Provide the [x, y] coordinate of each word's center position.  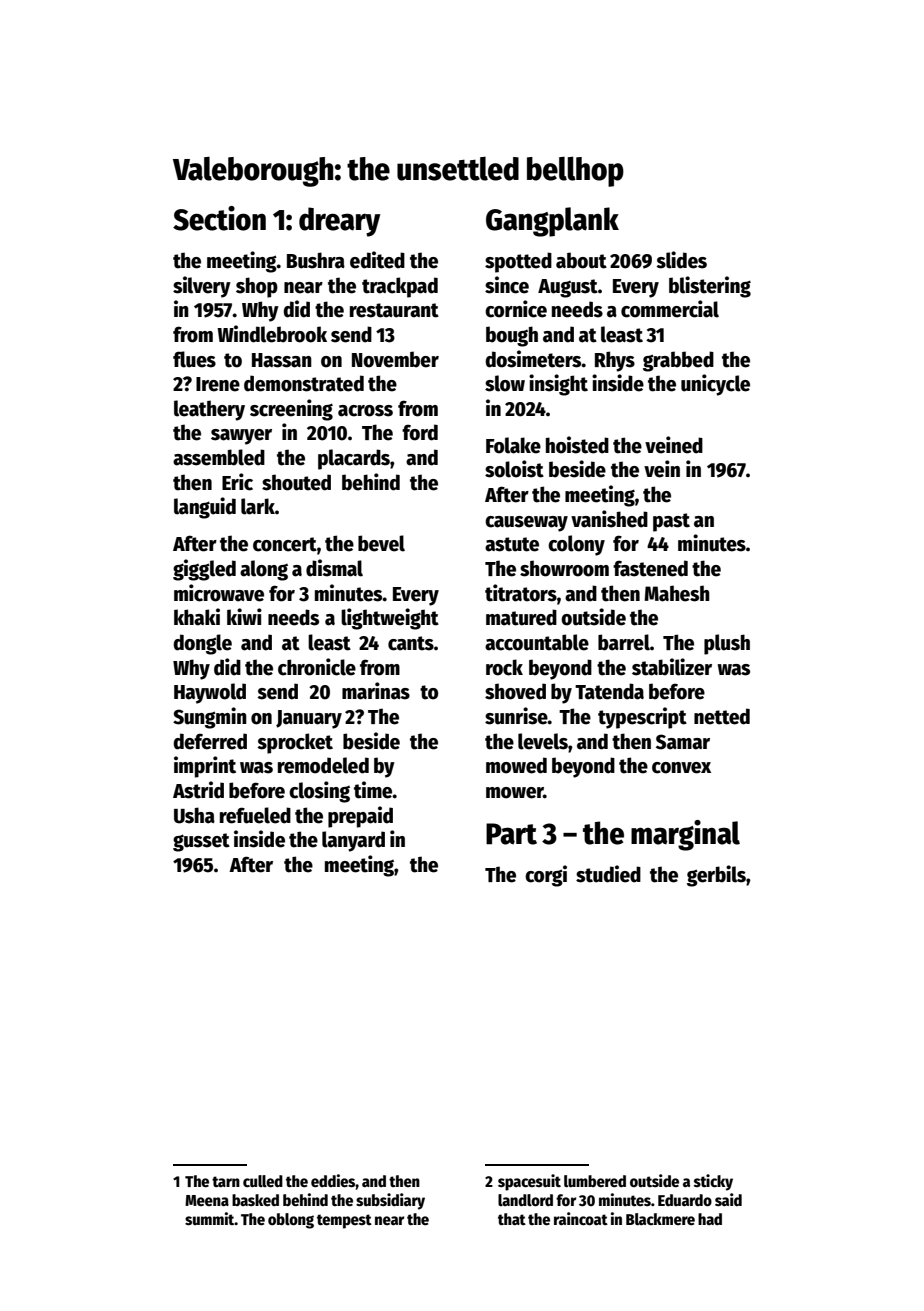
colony [576, 545]
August [568, 288]
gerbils [716, 876]
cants [411, 643]
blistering [710, 287]
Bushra [316, 260]
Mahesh [677, 593]
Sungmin [210, 718]
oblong [291, 1221]
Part [511, 834]
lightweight [390, 619]
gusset [201, 842]
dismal [334, 568]
